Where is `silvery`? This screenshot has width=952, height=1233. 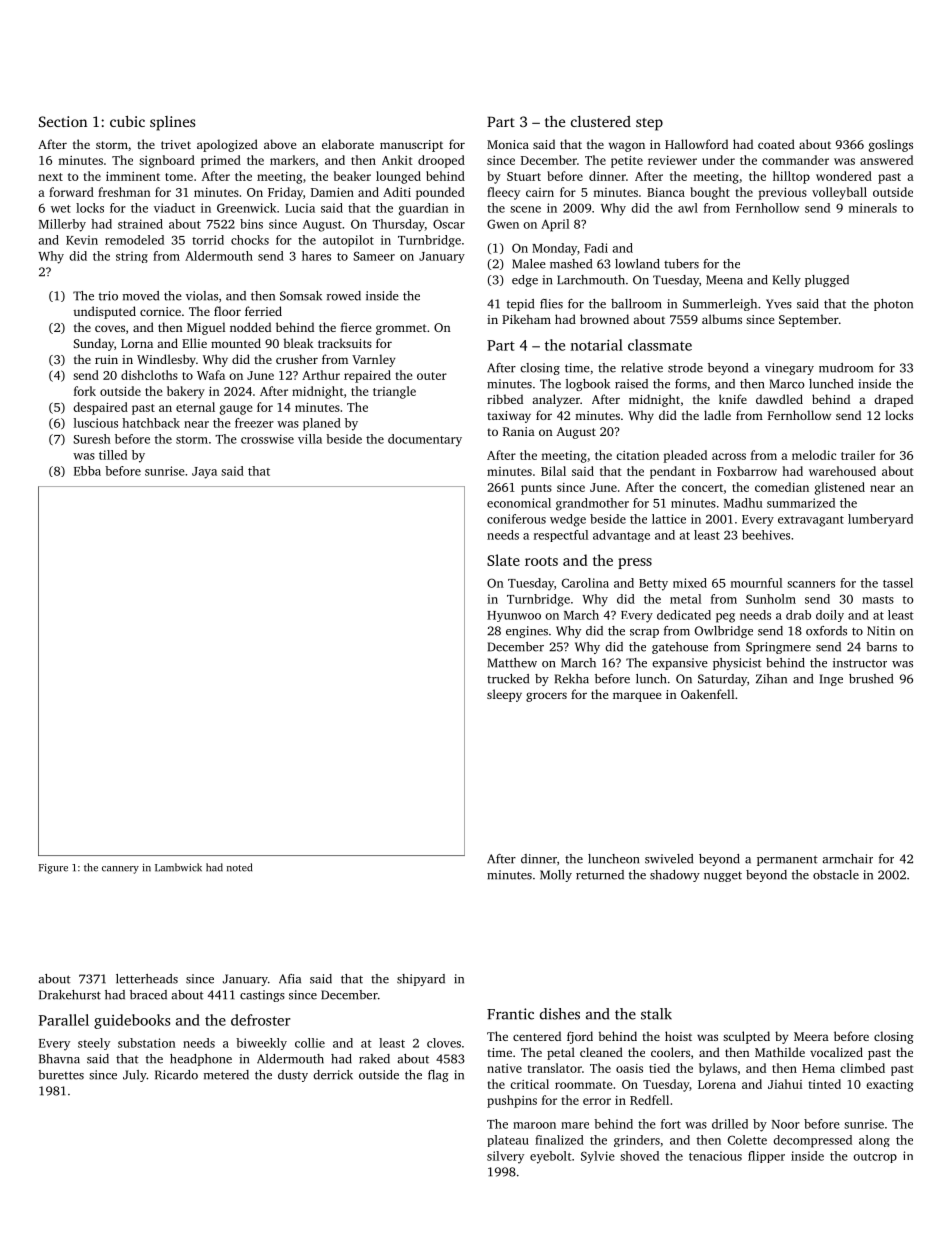
silvery is located at coordinates (505, 1157).
